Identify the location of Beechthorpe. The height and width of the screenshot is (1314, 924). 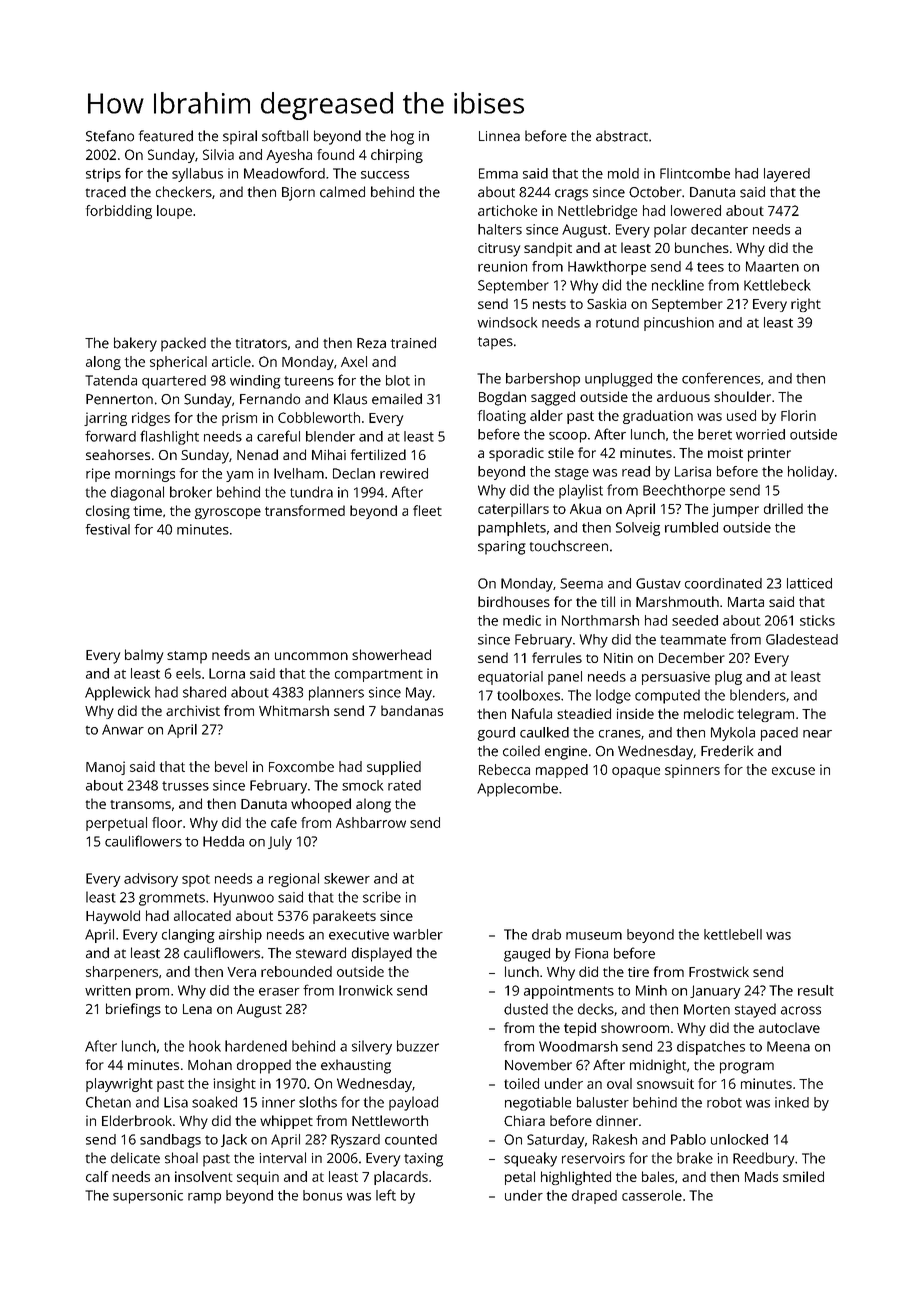
(684, 491).
